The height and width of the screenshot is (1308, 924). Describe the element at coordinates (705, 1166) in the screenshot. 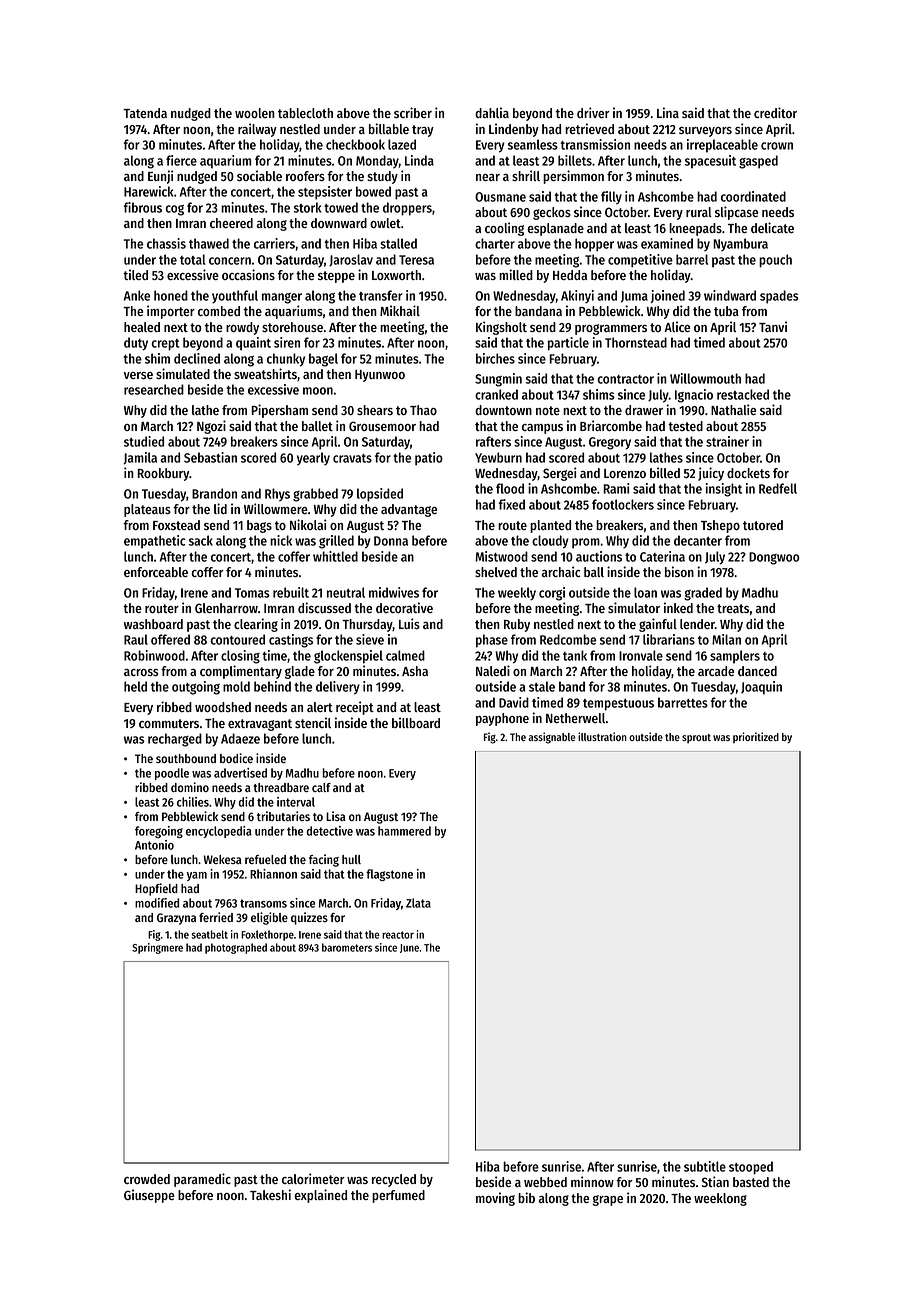

I see `subtitle` at that location.
